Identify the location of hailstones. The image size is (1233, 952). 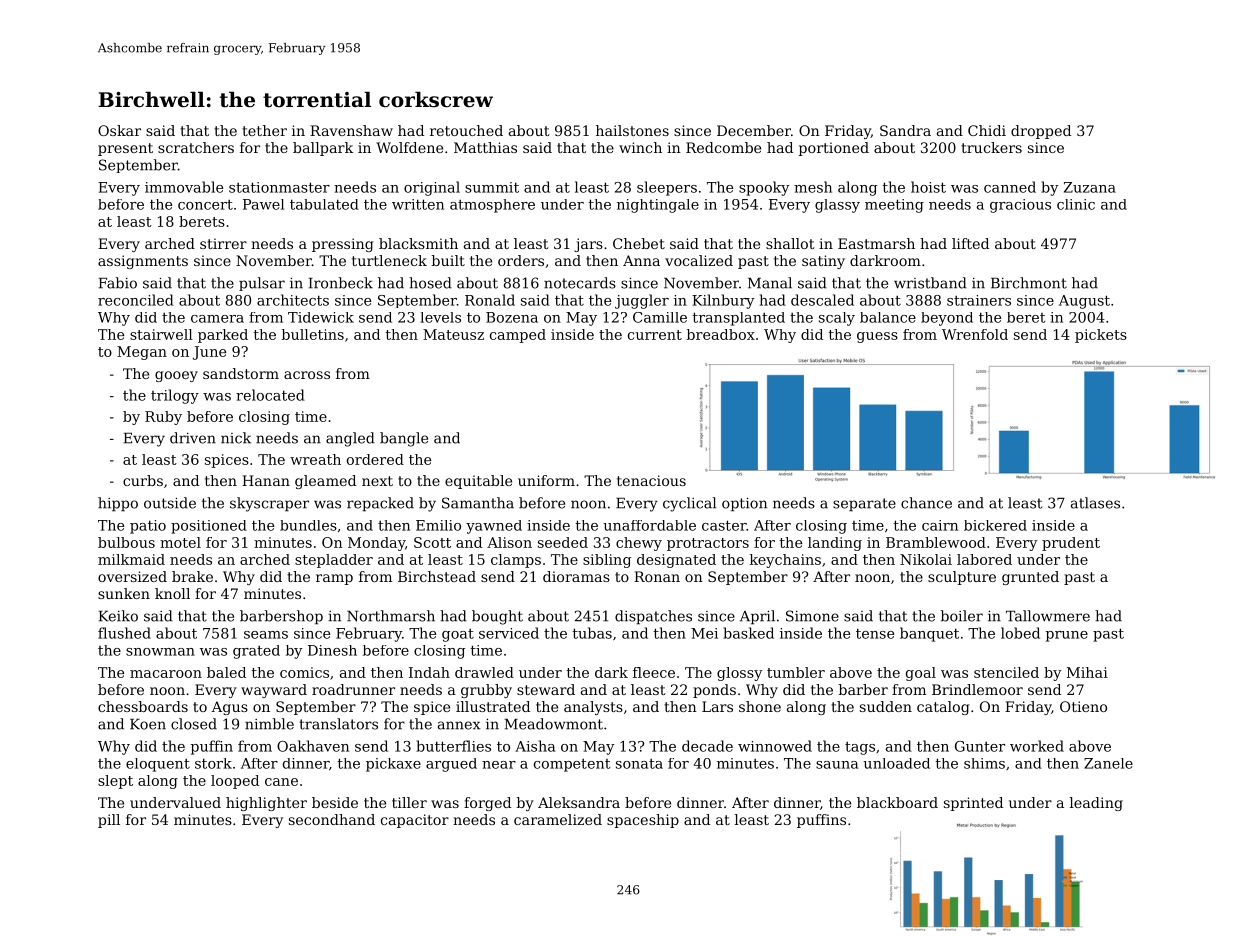
(632, 130).
